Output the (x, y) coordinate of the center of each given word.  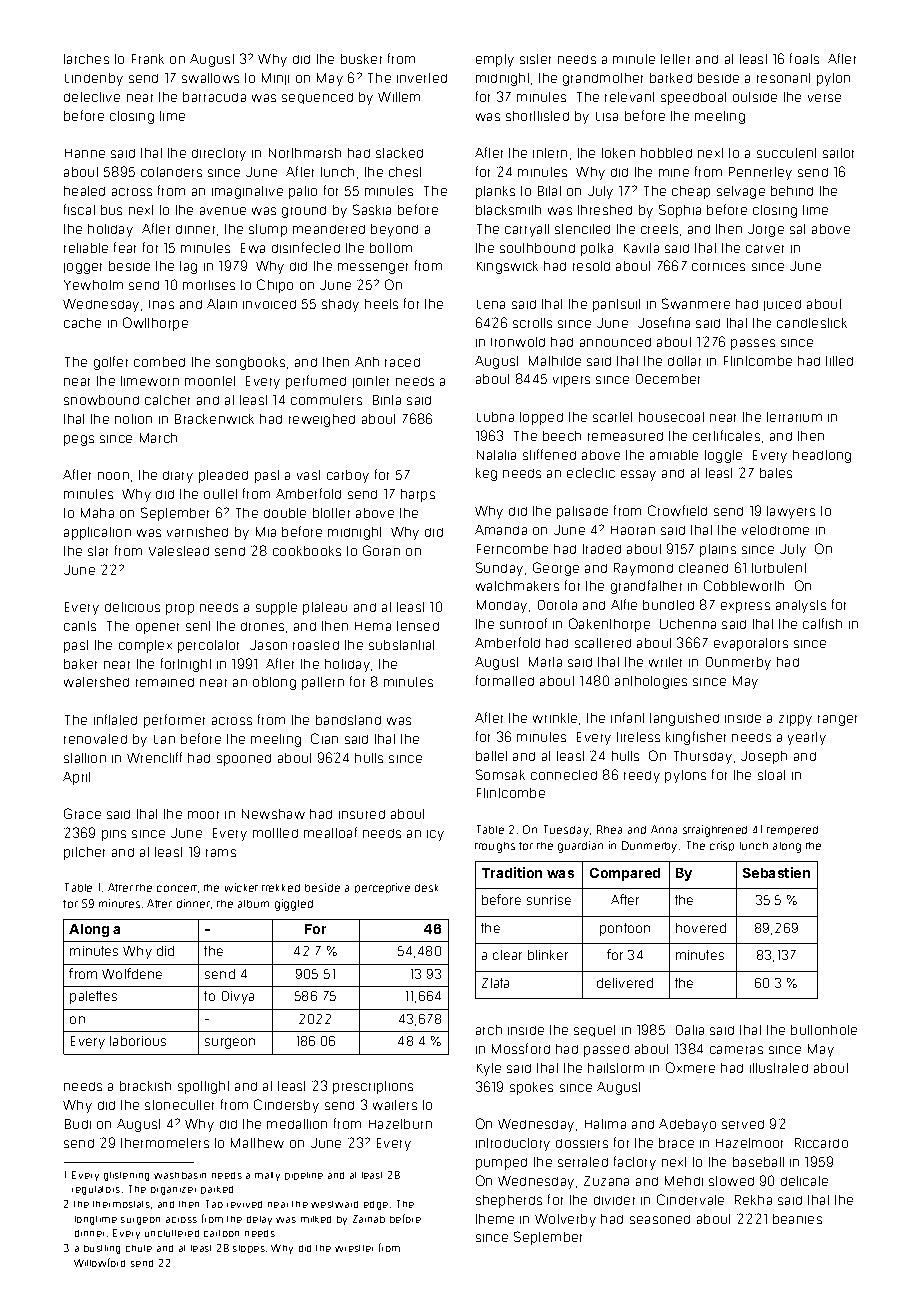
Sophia (680, 211)
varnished (197, 532)
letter (675, 59)
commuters (326, 400)
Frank (148, 59)
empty (495, 60)
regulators (96, 1190)
